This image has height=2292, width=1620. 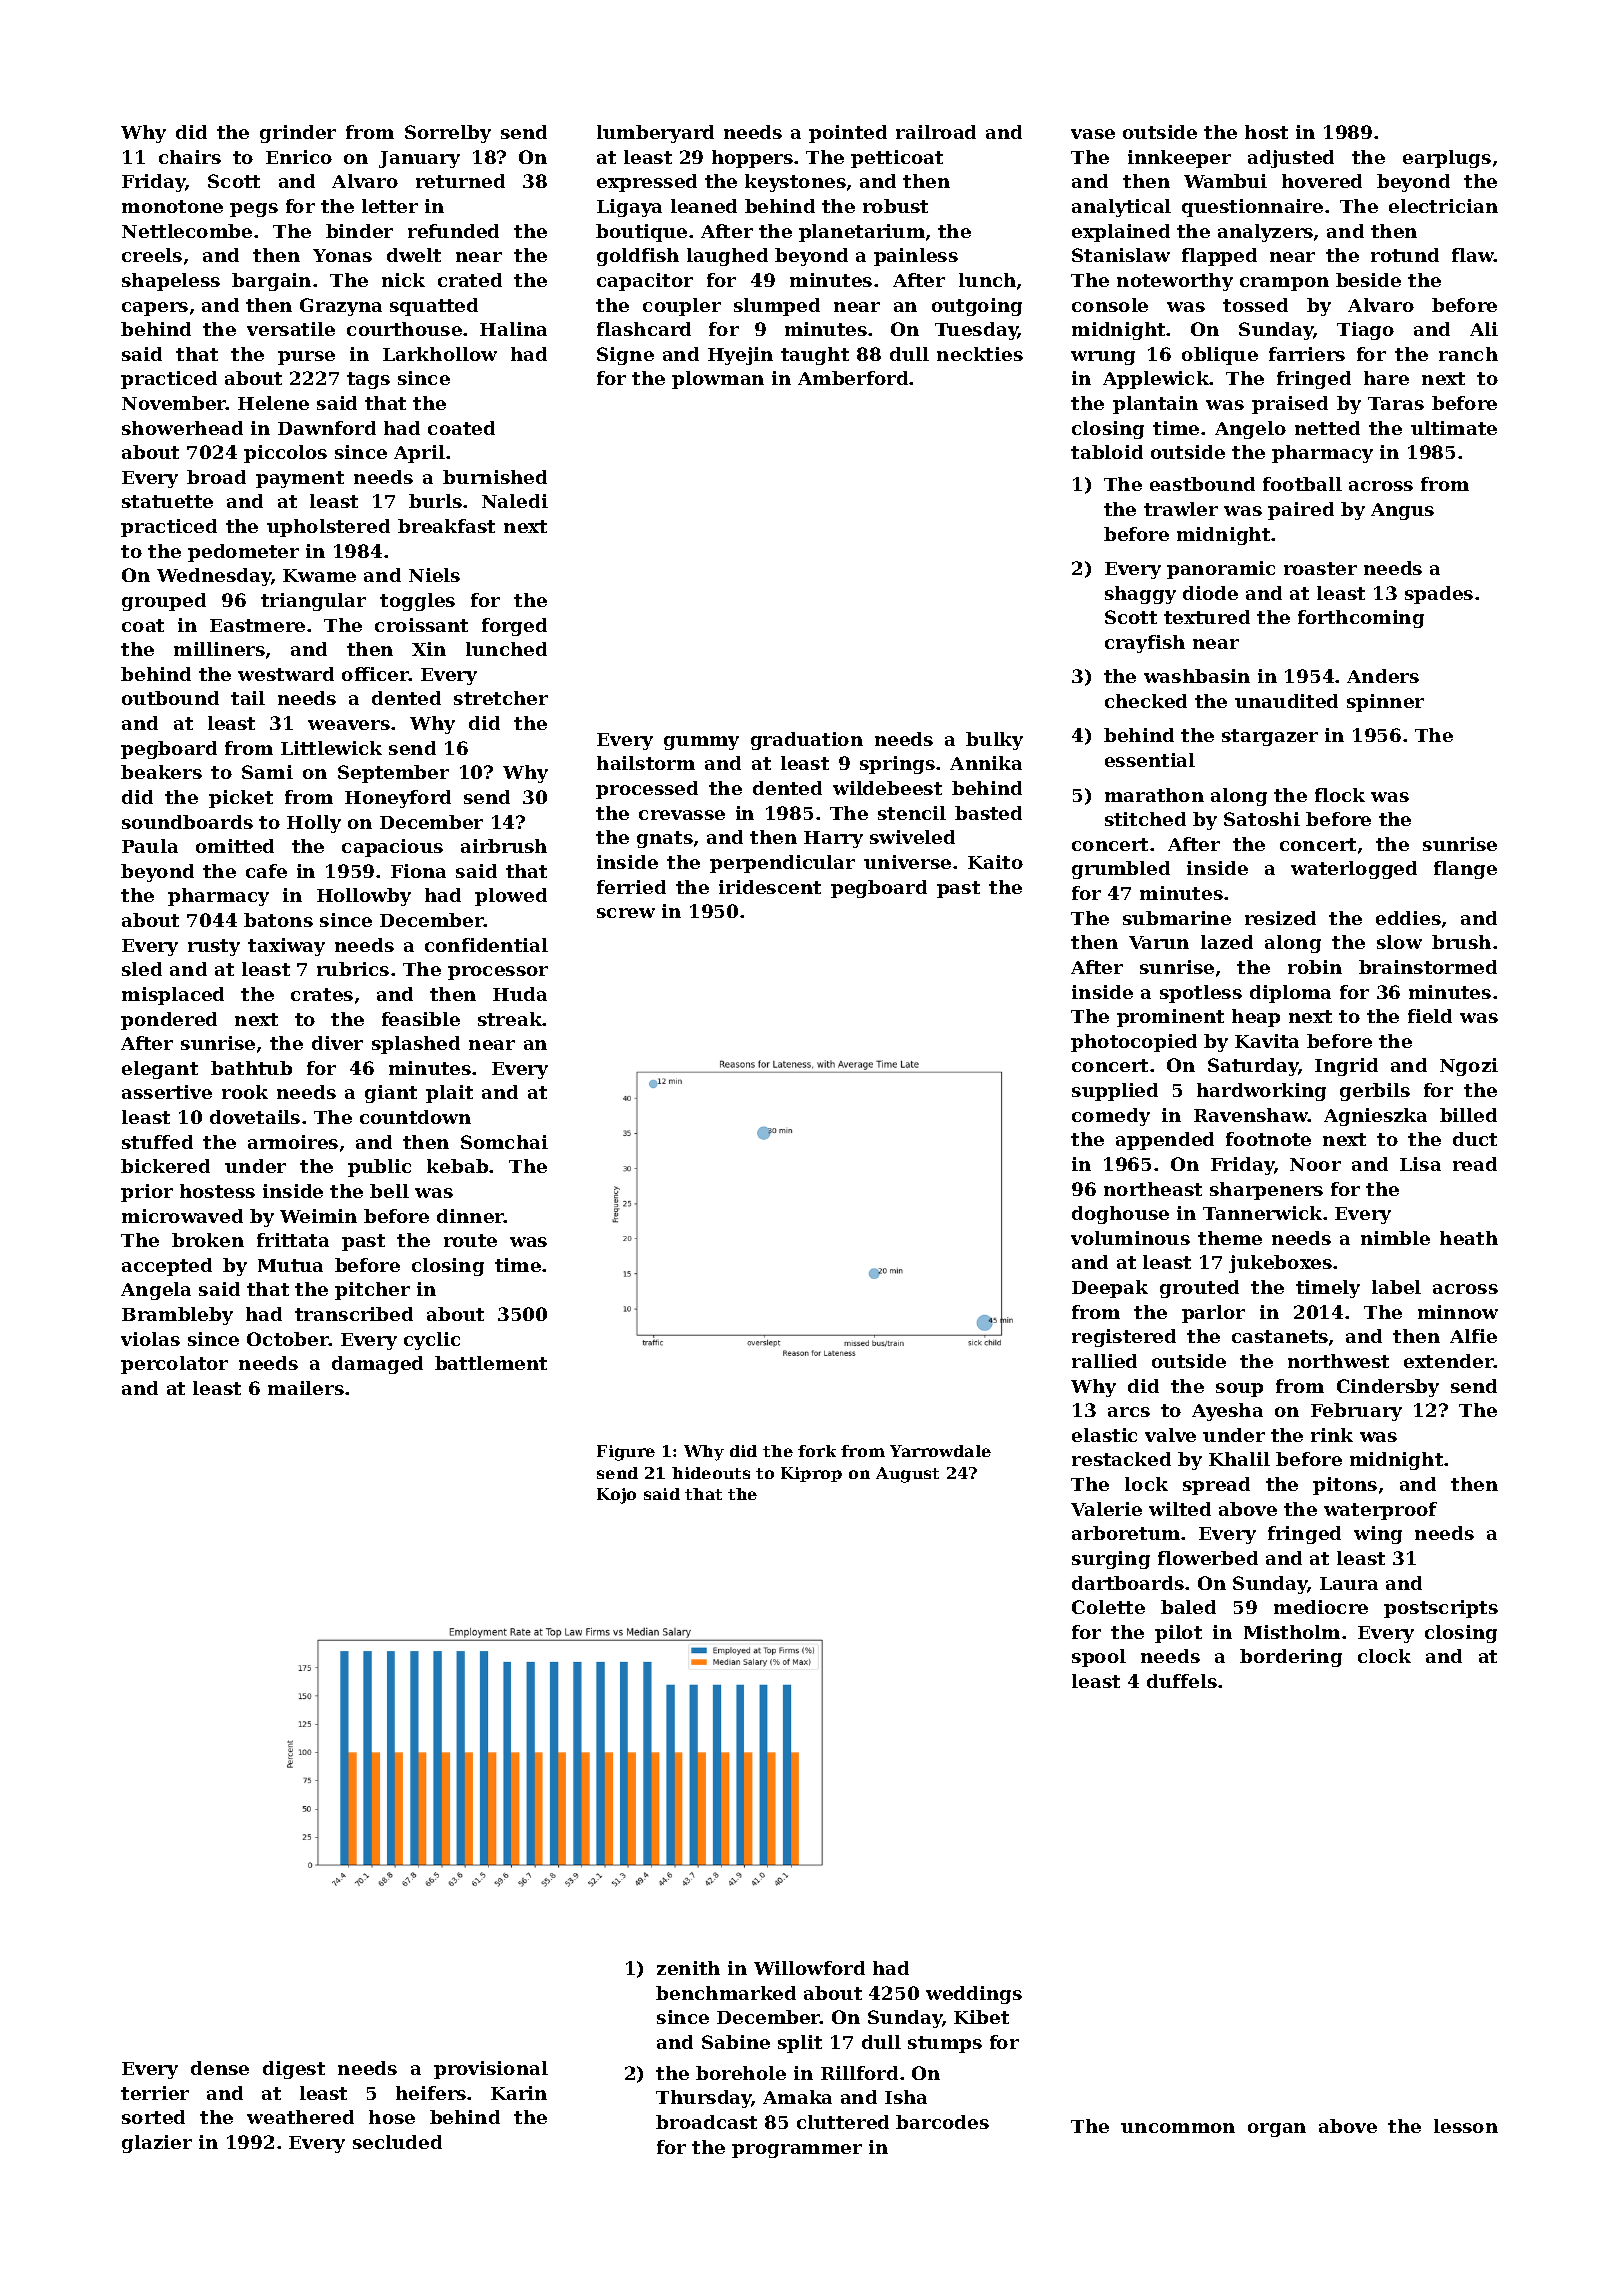 I want to click on digest, so click(x=294, y=2070).
